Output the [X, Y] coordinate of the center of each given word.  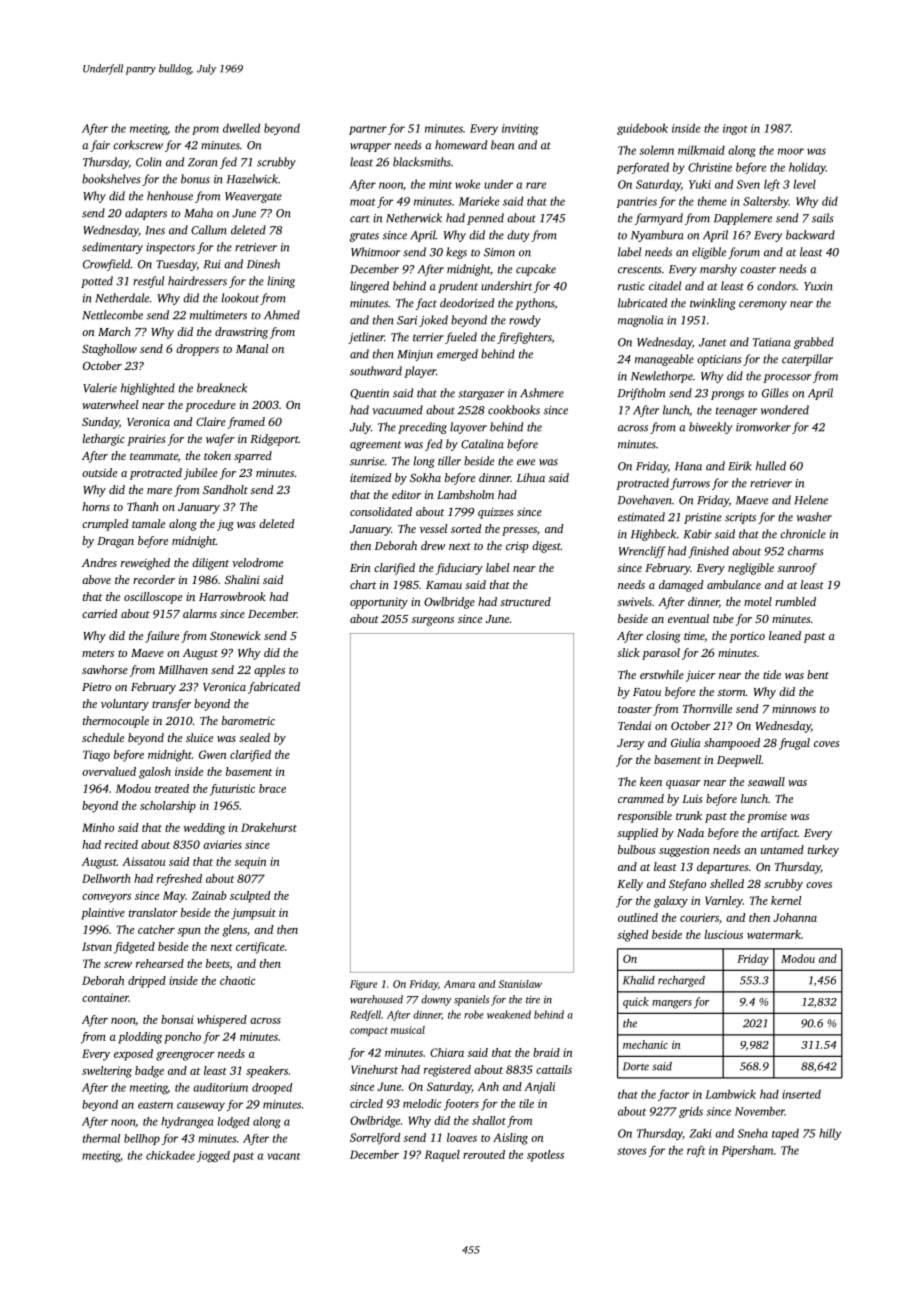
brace [272, 788]
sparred [253, 457]
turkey [823, 851]
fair [100, 146]
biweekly [710, 428]
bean [502, 145]
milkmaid [701, 150]
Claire [211, 421]
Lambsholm [465, 494]
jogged [213, 1156]
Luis [692, 798]
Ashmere [542, 393]
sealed [254, 737]
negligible [751, 569]
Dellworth [106, 878]
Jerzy [631, 744]
